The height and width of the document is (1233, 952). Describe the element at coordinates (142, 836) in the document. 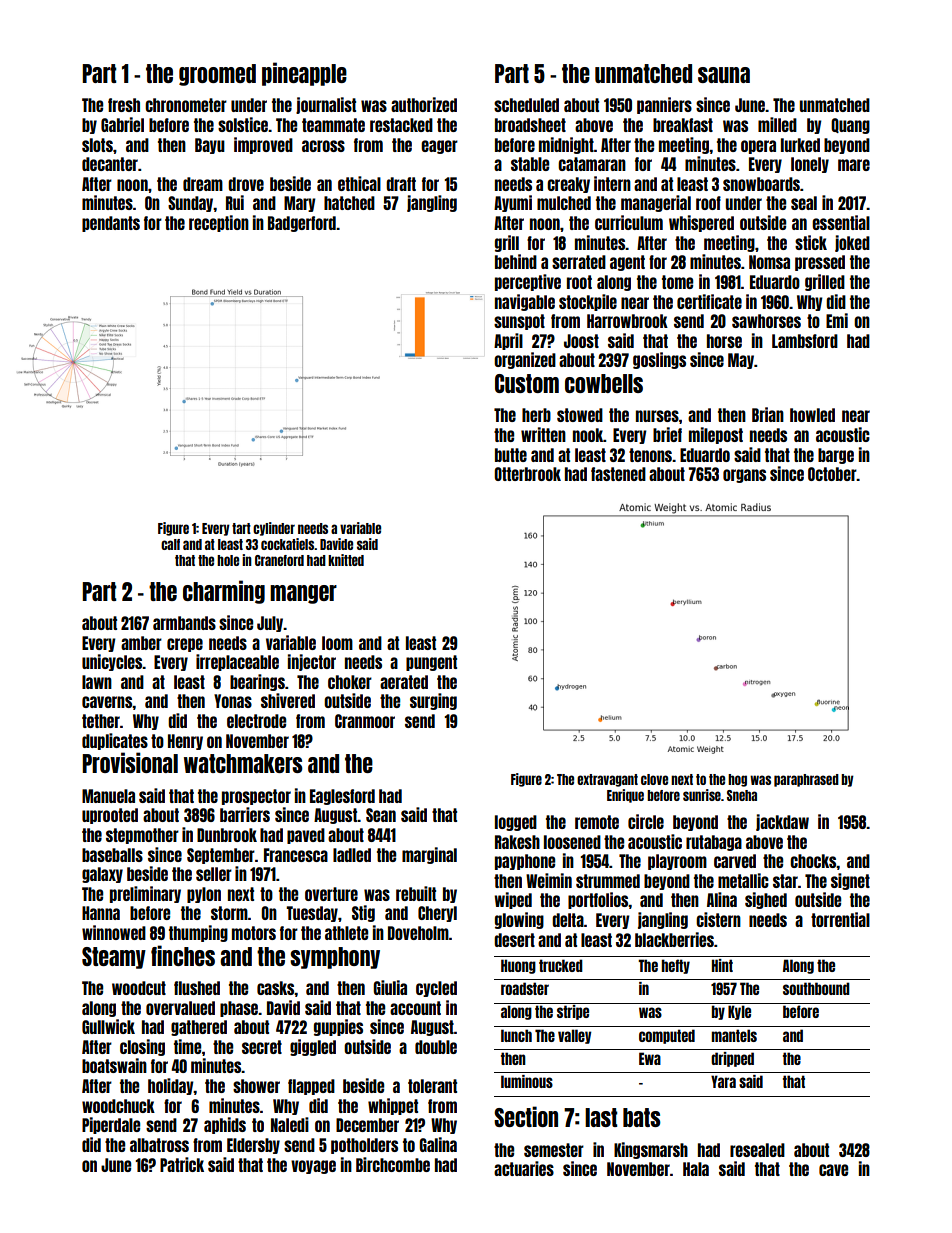

I see `stepmother` at that location.
